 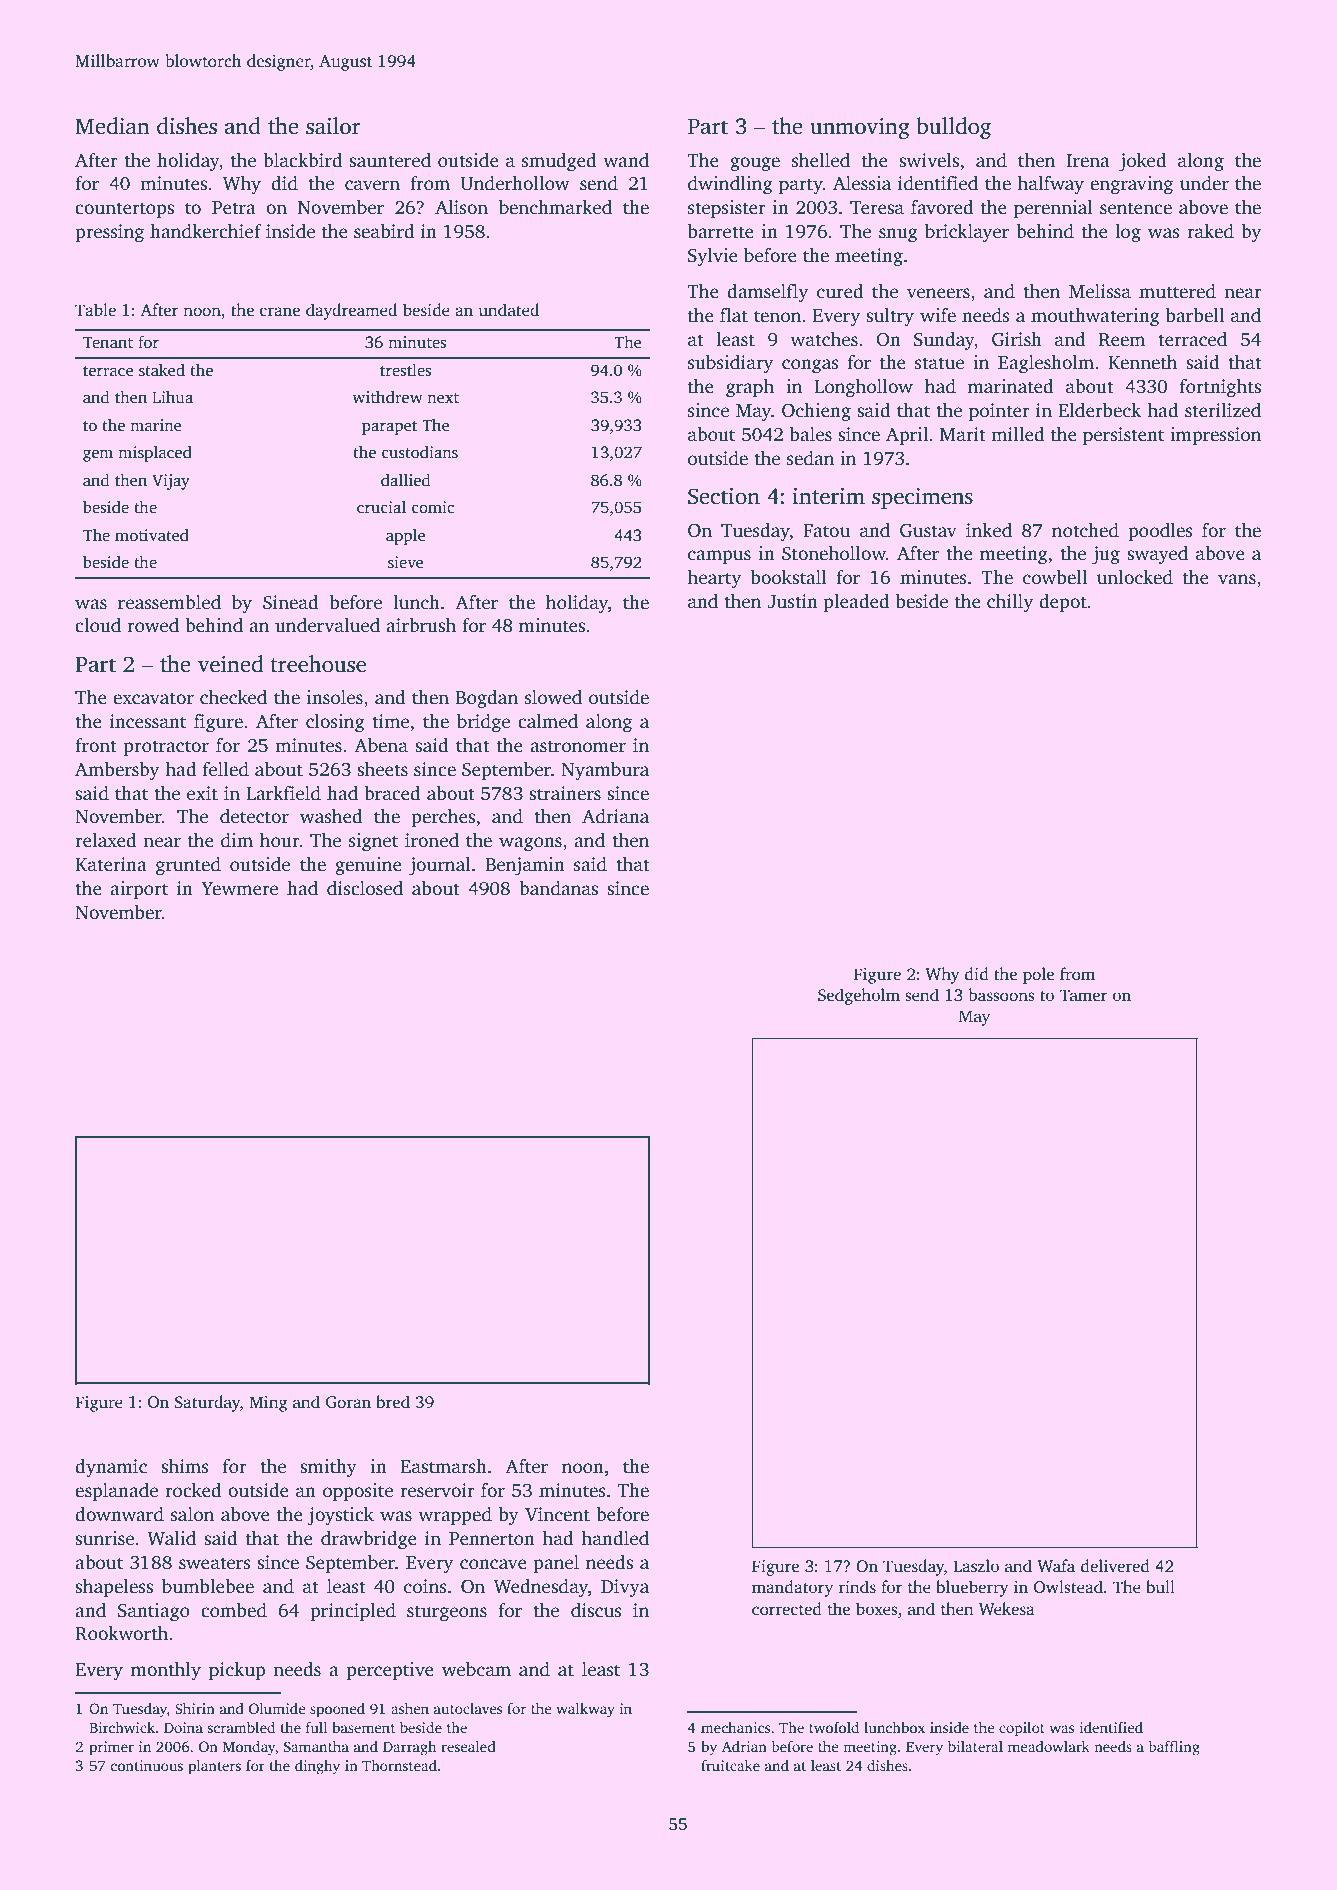 I want to click on bandanas, so click(x=558, y=888).
